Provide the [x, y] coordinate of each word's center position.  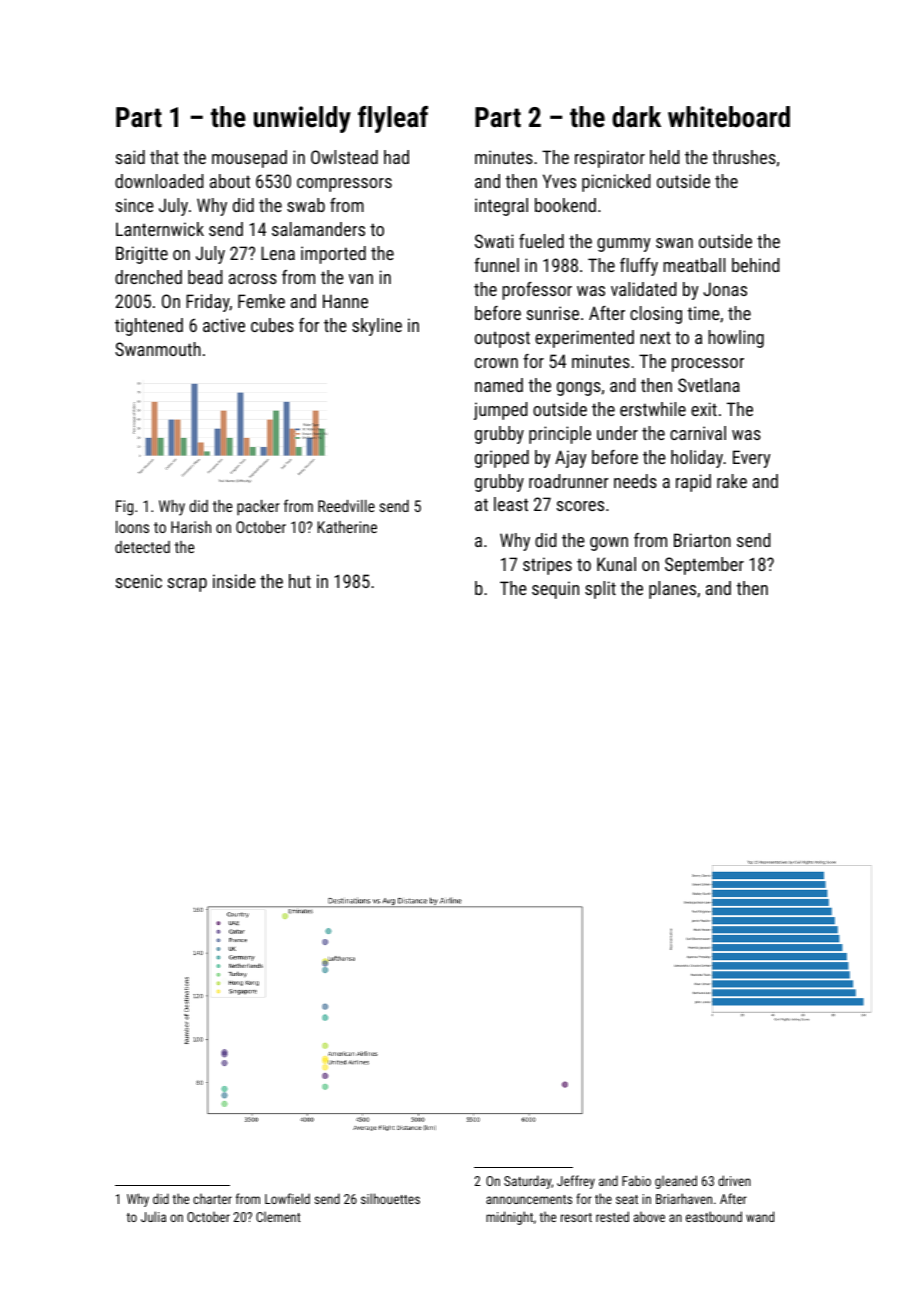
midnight [509, 1218]
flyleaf [393, 119]
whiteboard [729, 117]
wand [760, 1216]
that [164, 157]
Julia [153, 1216]
